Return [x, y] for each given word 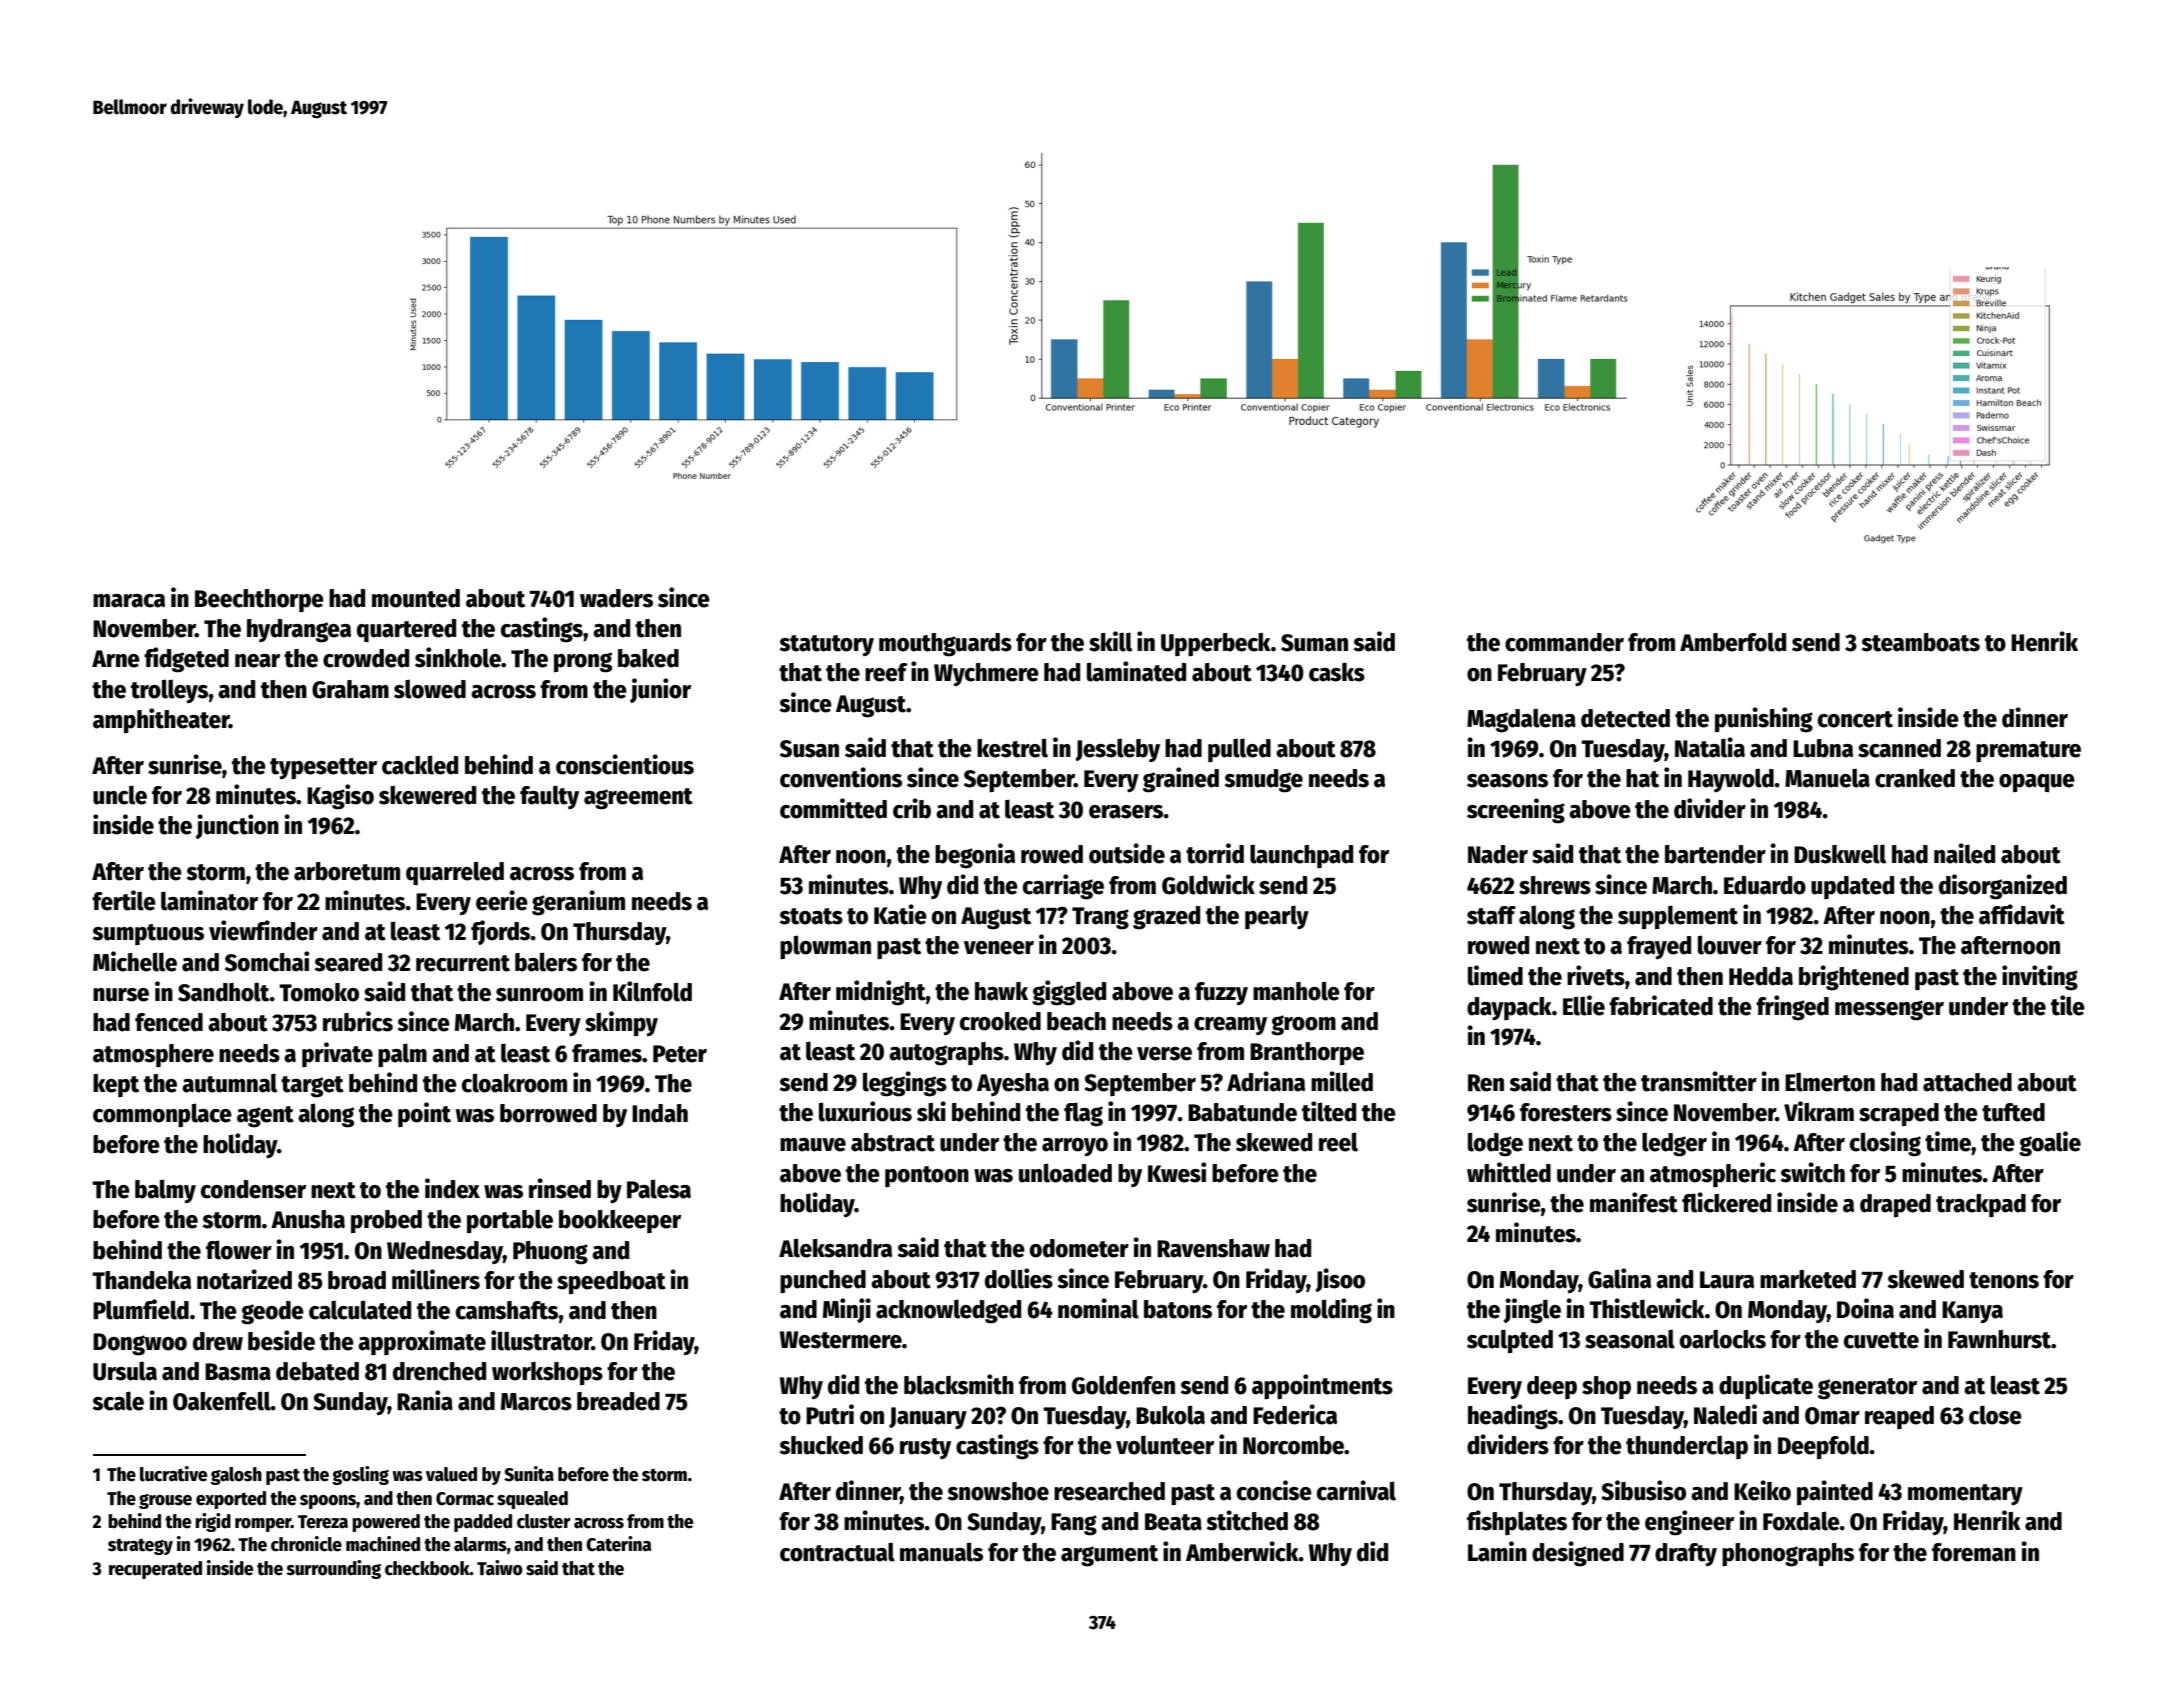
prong [583, 662]
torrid [1215, 853]
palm [402, 1055]
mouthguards [945, 645]
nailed [1964, 853]
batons [1178, 1309]
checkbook [427, 1568]
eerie [502, 900]
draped [1895, 1205]
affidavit [2022, 914]
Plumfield [141, 1309]
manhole [1296, 991]
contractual [837, 1552]
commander [1564, 642]
